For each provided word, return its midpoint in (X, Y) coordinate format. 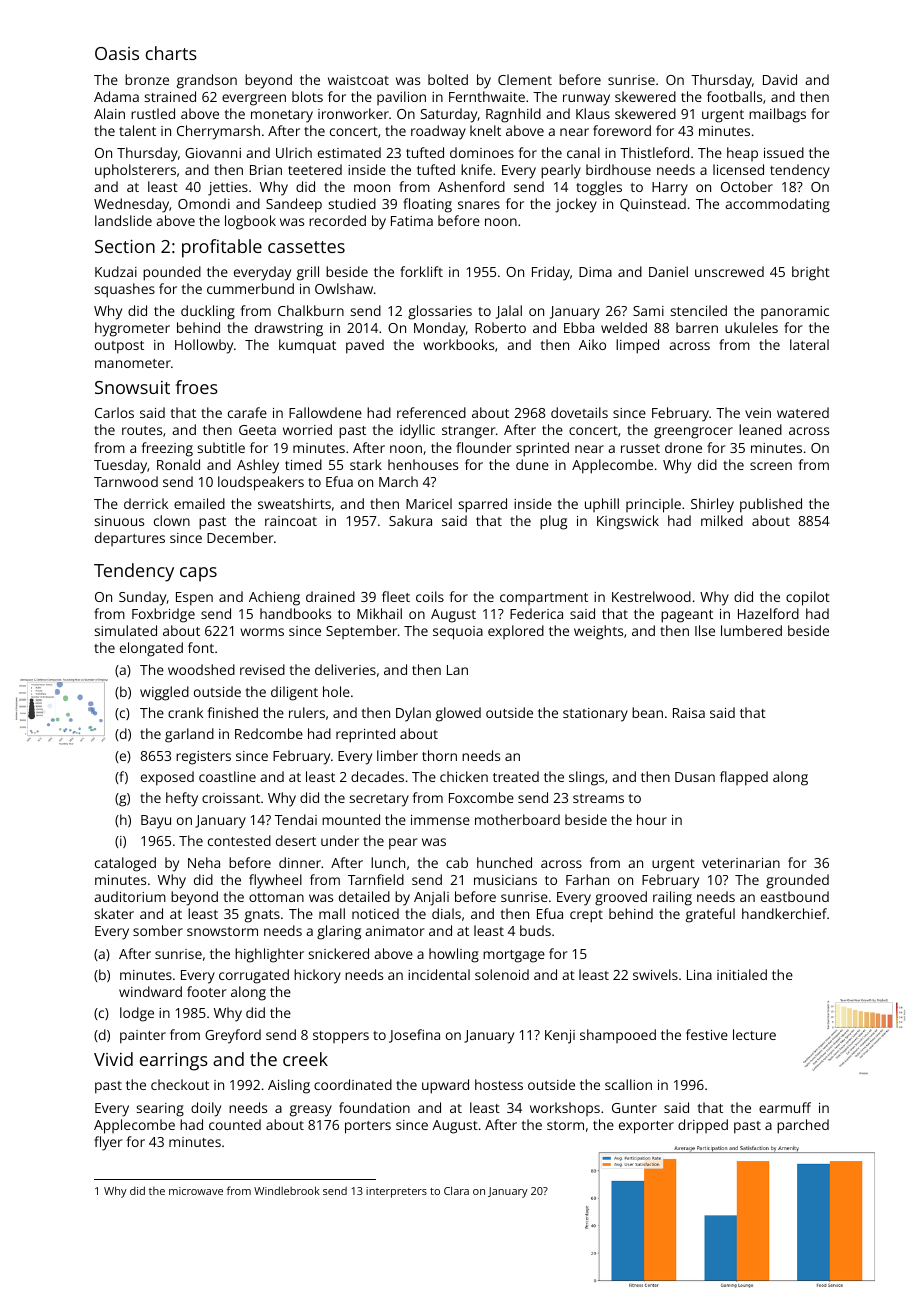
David (780, 79)
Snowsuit (132, 387)
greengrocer (693, 433)
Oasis (117, 53)
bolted (448, 79)
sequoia (458, 633)
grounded (797, 881)
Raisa (689, 713)
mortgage (514, 956)
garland (189, 735)
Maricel (429, 503)
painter (143, 1037)
